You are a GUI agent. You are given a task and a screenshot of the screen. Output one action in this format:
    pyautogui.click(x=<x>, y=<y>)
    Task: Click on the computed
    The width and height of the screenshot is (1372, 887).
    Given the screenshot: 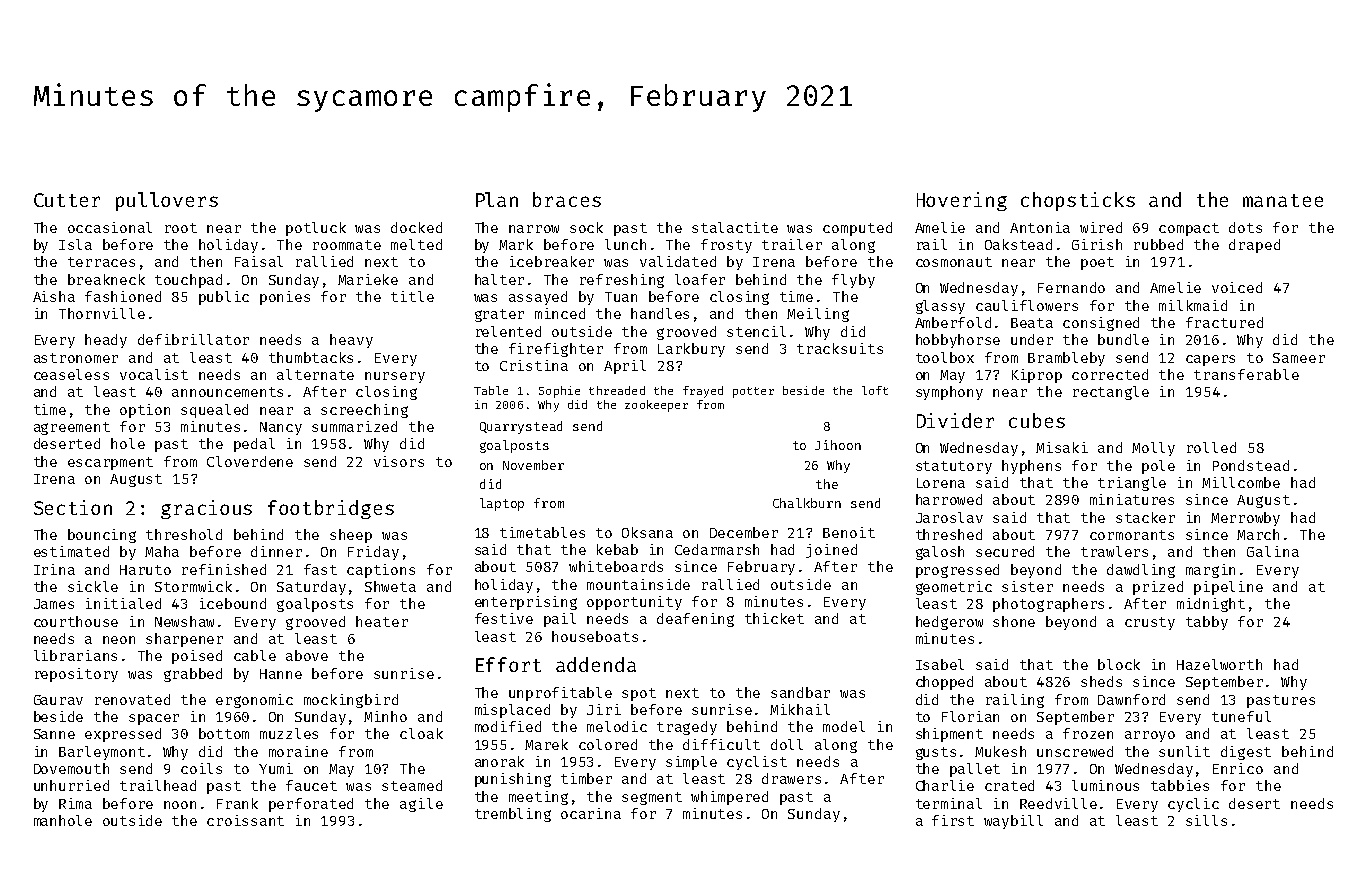 What is the action you would take?
    pyautogui.click(x=857, y=229)
